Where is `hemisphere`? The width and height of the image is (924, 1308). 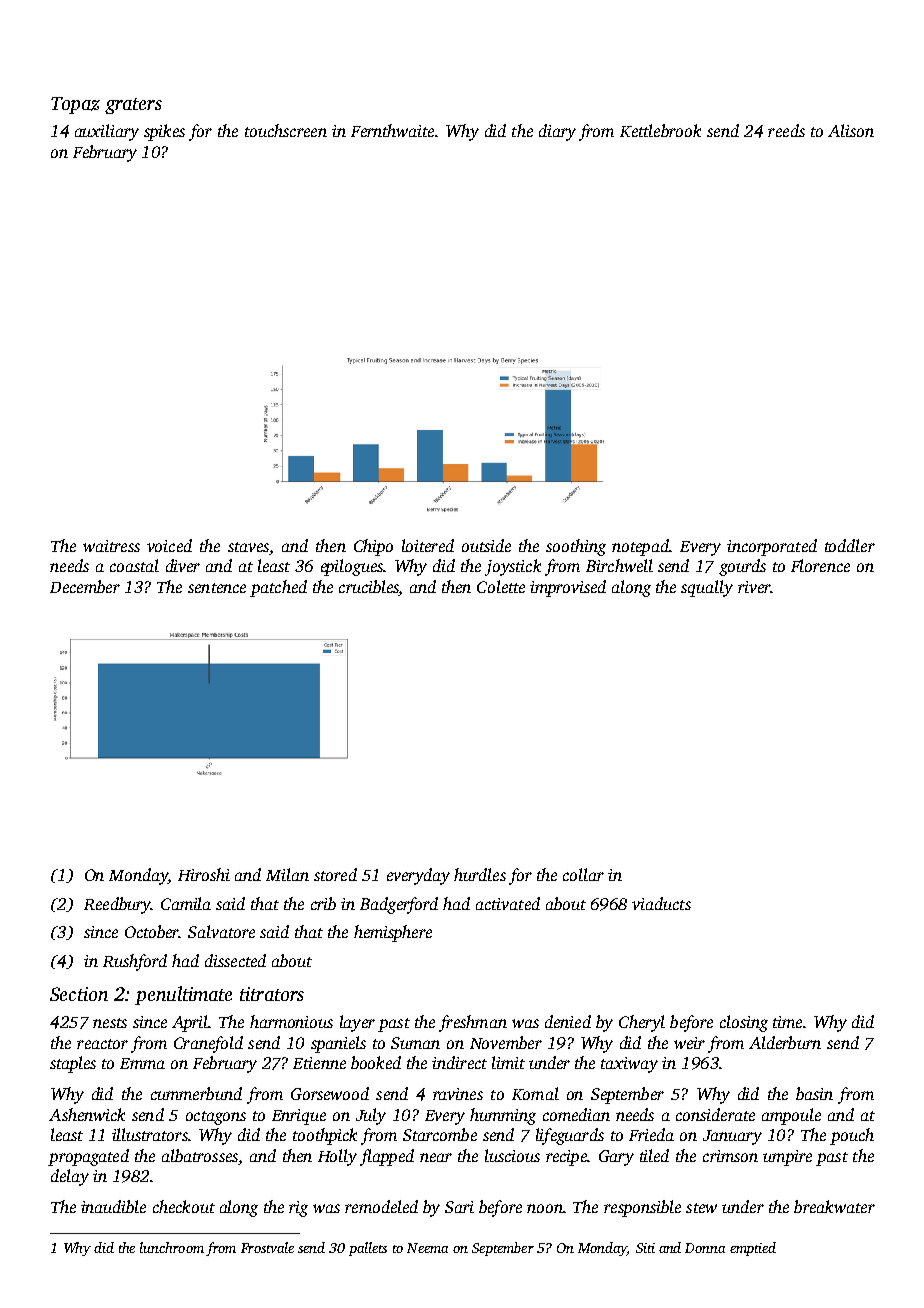
hemisphere is located at coordinates (393, 933).
